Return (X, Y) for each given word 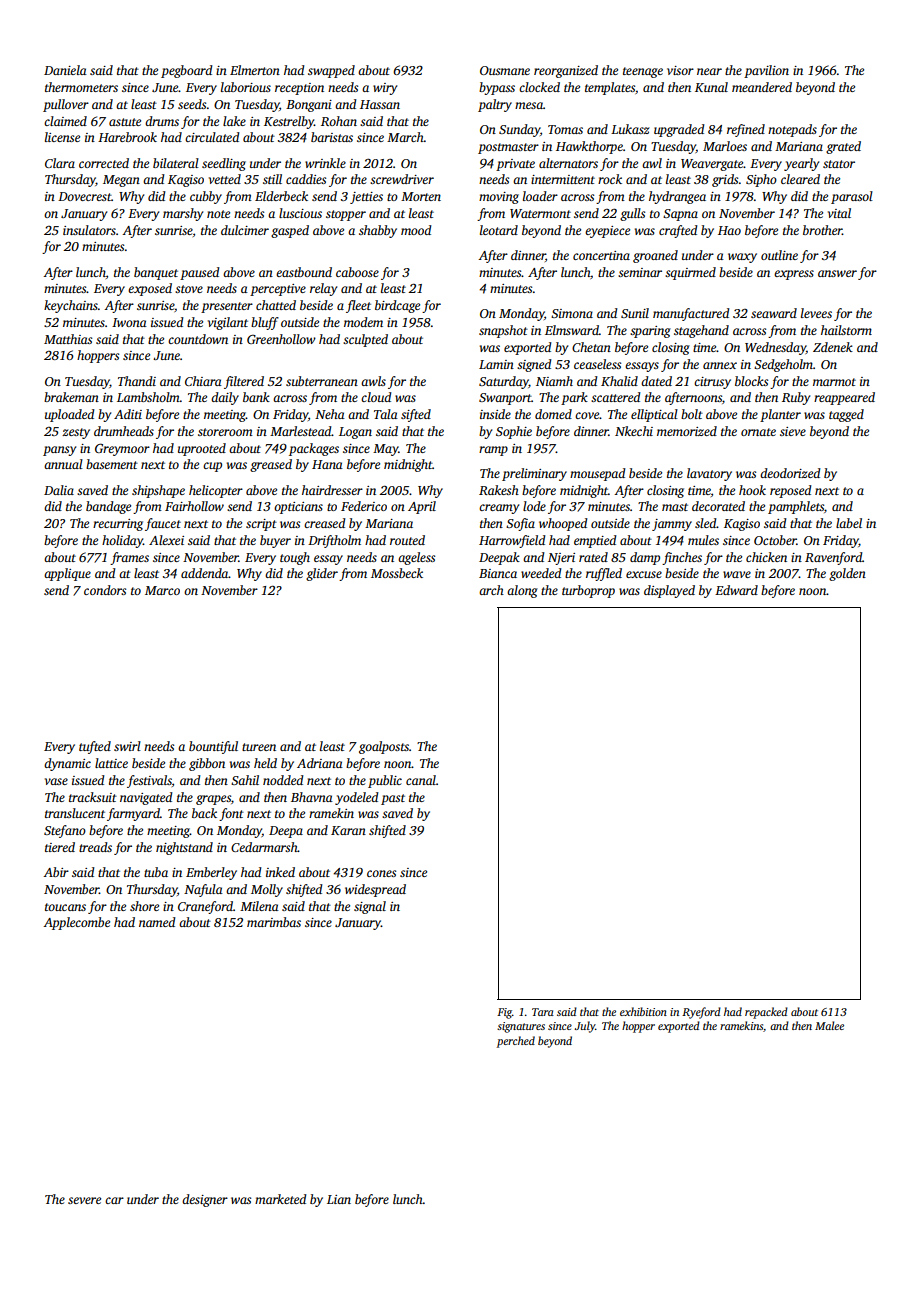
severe (84, 1200)
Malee (829, 1025)
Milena (259, 906)
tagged (846, 415)
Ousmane (505, 70)
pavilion (766, 71)
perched (516, 1042)
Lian (339, 1199)
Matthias (68, 339)
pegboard (187, 71)
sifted (416, 415)
